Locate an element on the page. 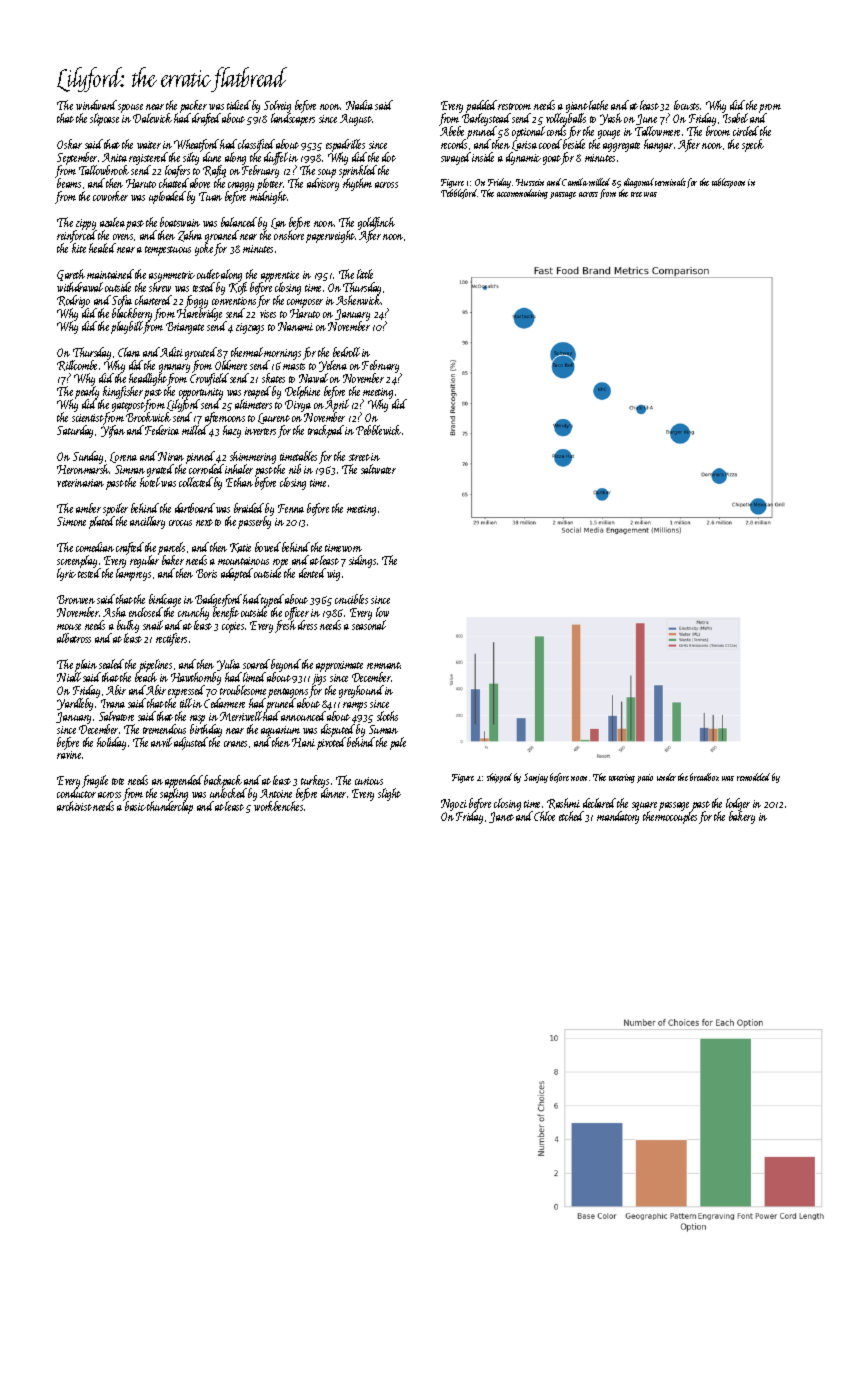 This page has width=849, height=1400. midnight is located at coordinates (268, 198).
